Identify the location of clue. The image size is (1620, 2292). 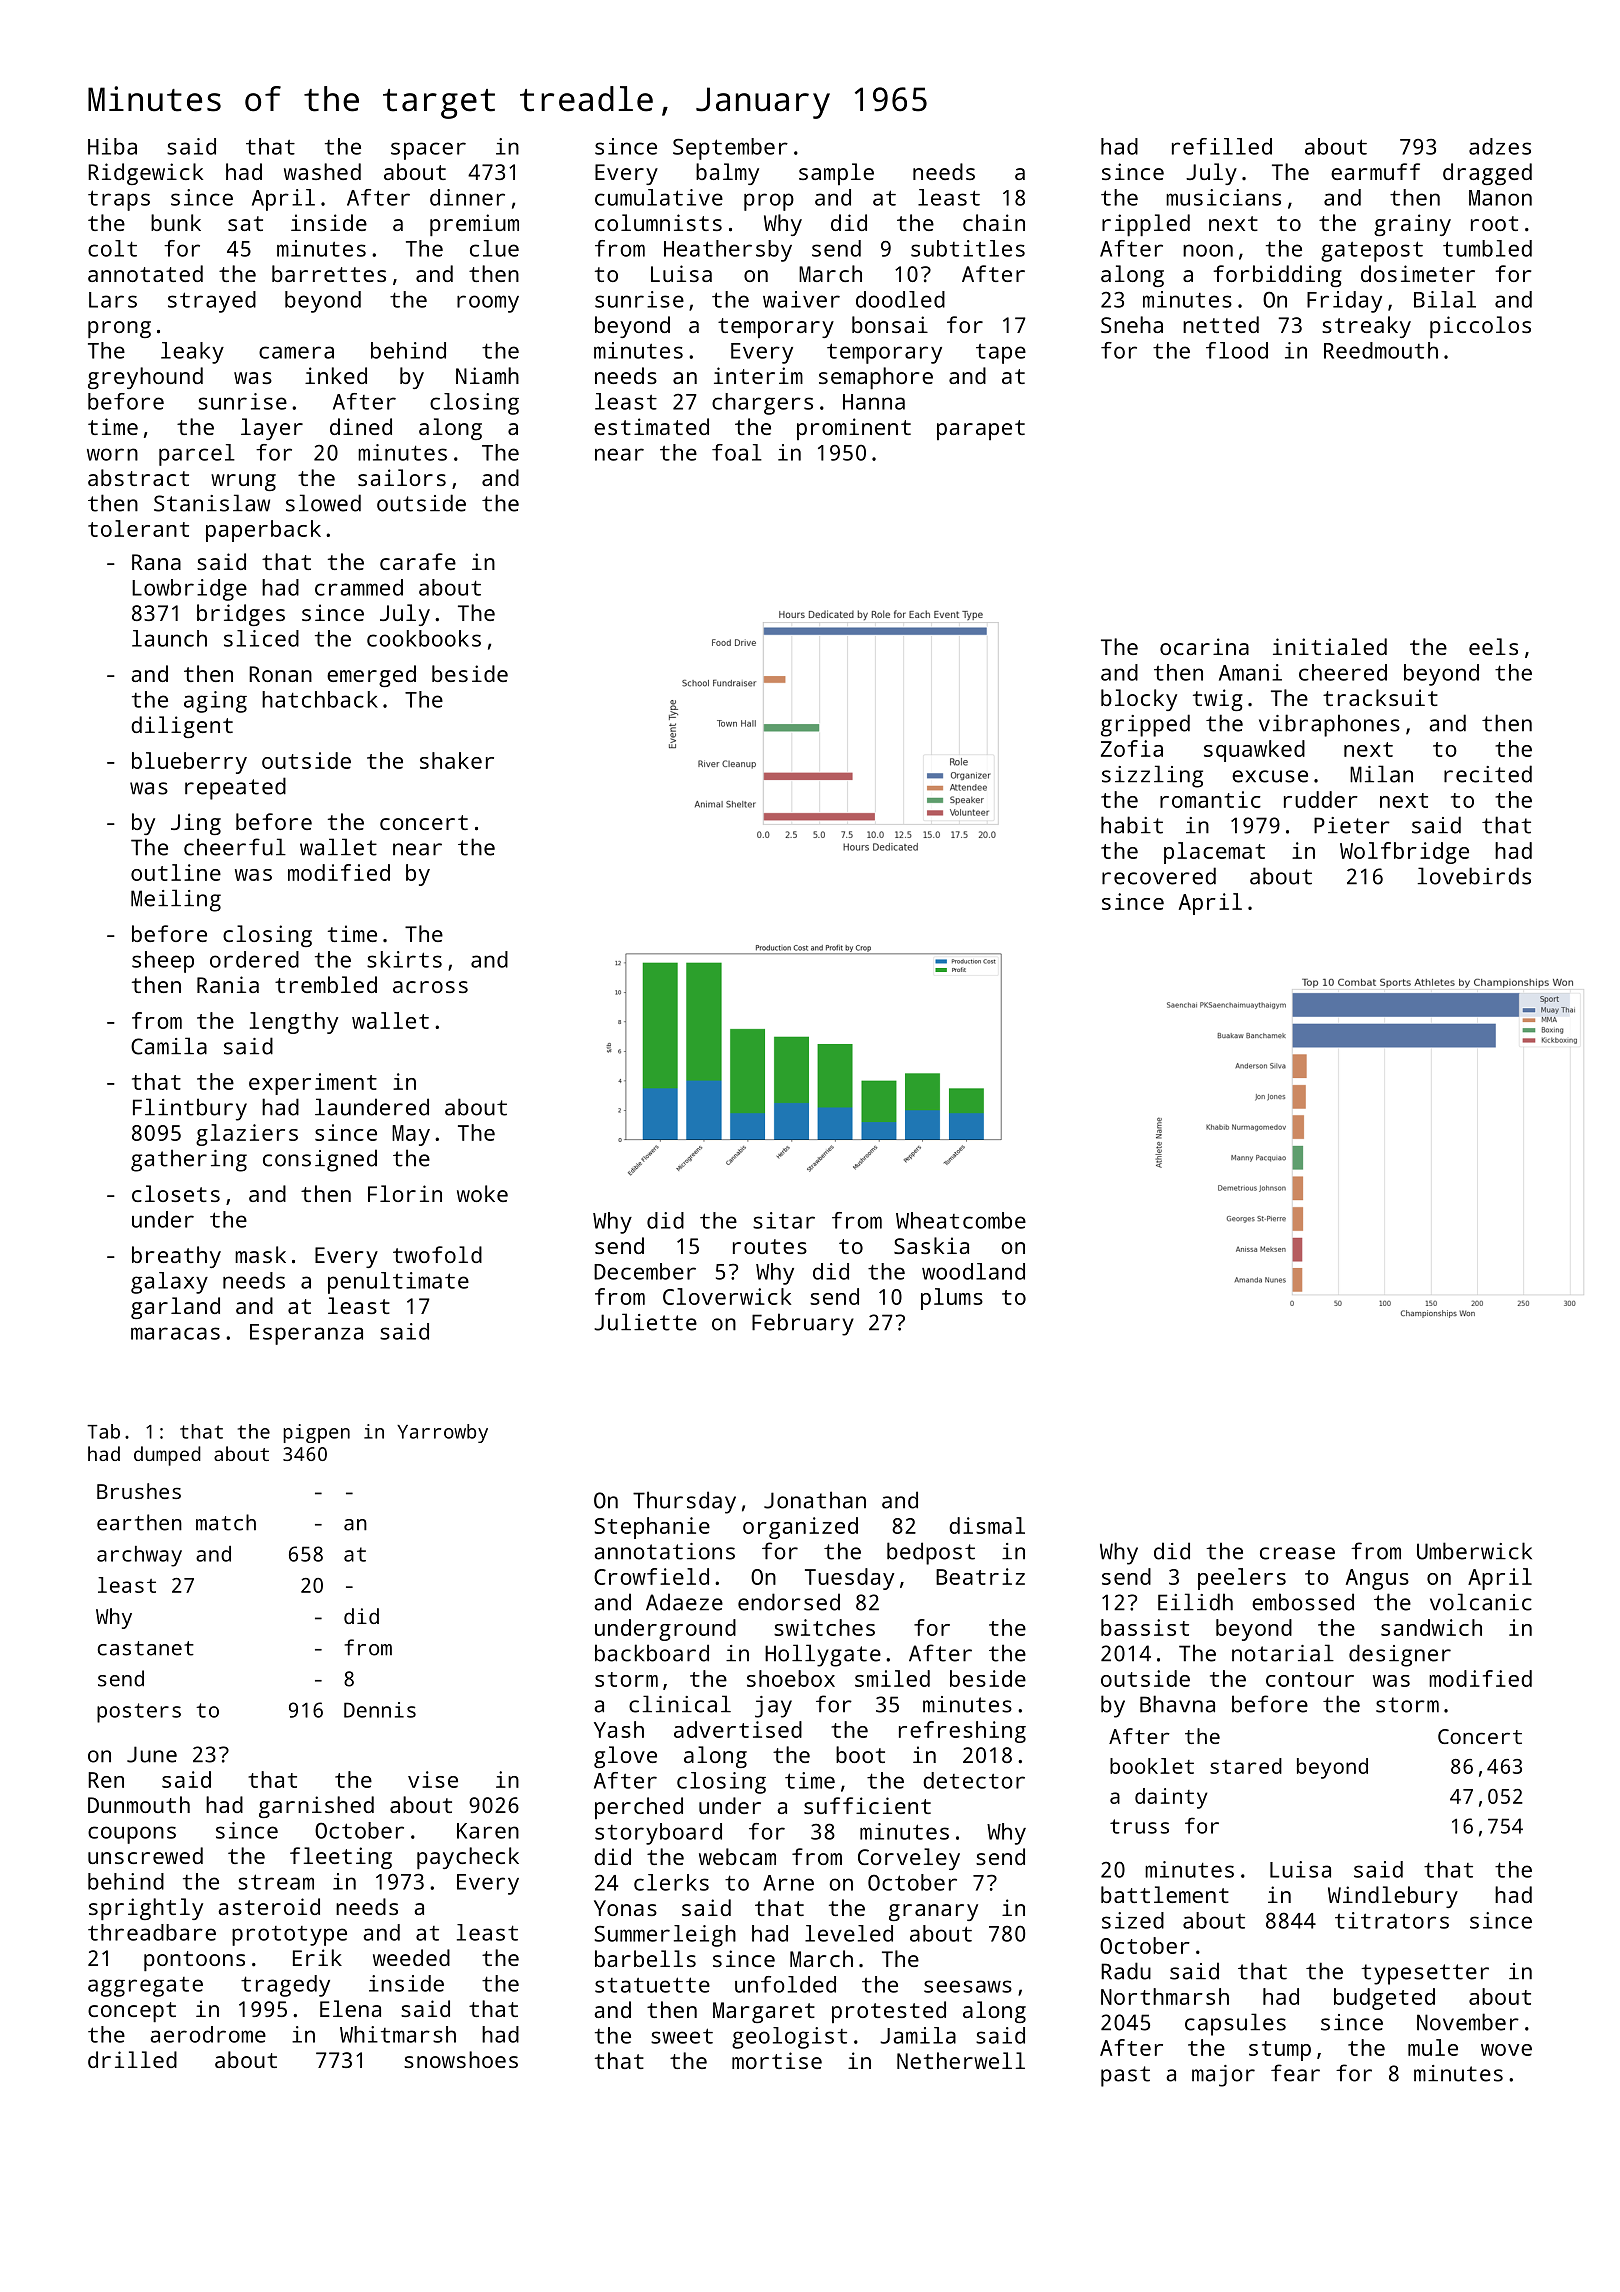
(494, 248).
